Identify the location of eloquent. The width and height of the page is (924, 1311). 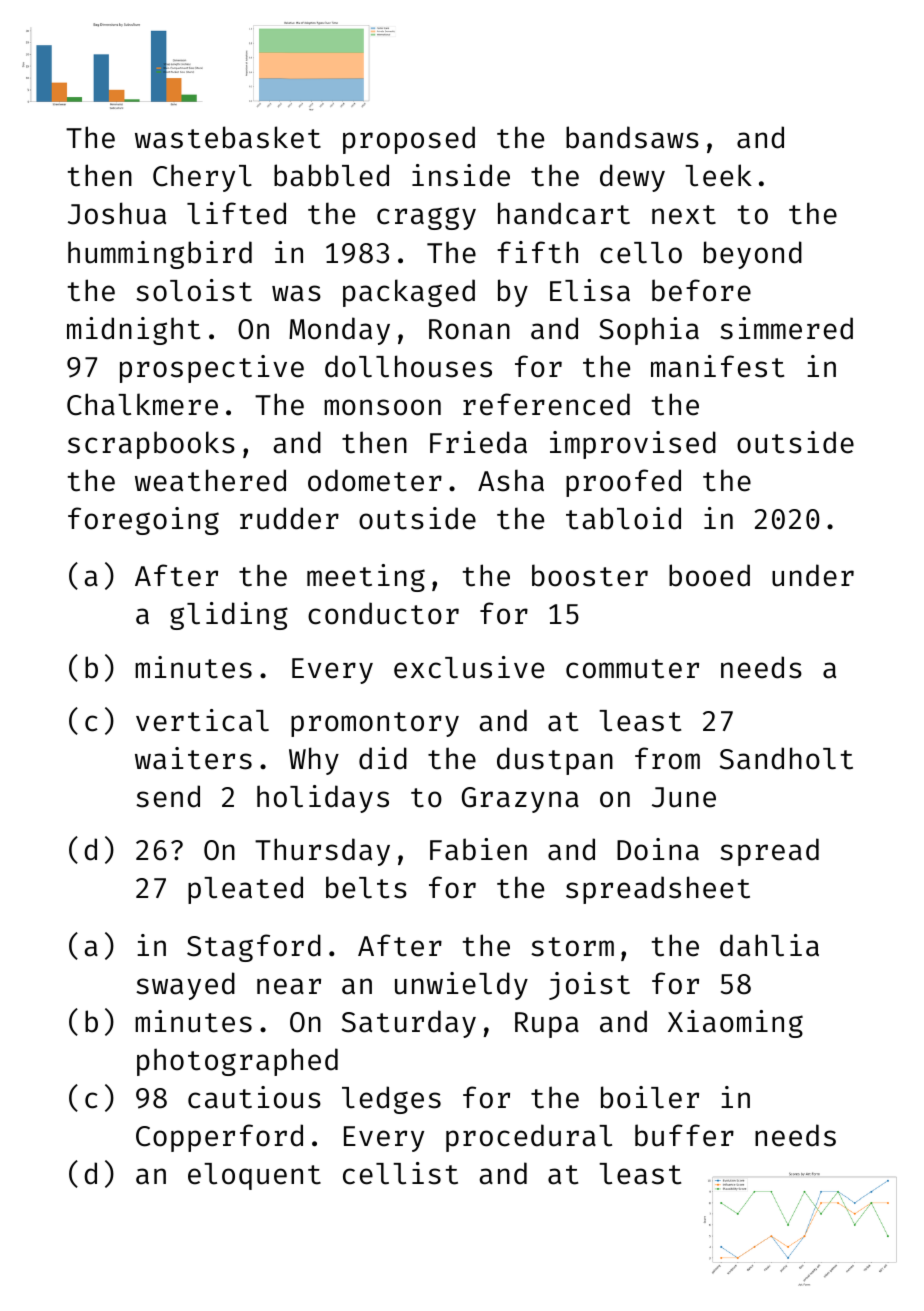
(254, 1176).
